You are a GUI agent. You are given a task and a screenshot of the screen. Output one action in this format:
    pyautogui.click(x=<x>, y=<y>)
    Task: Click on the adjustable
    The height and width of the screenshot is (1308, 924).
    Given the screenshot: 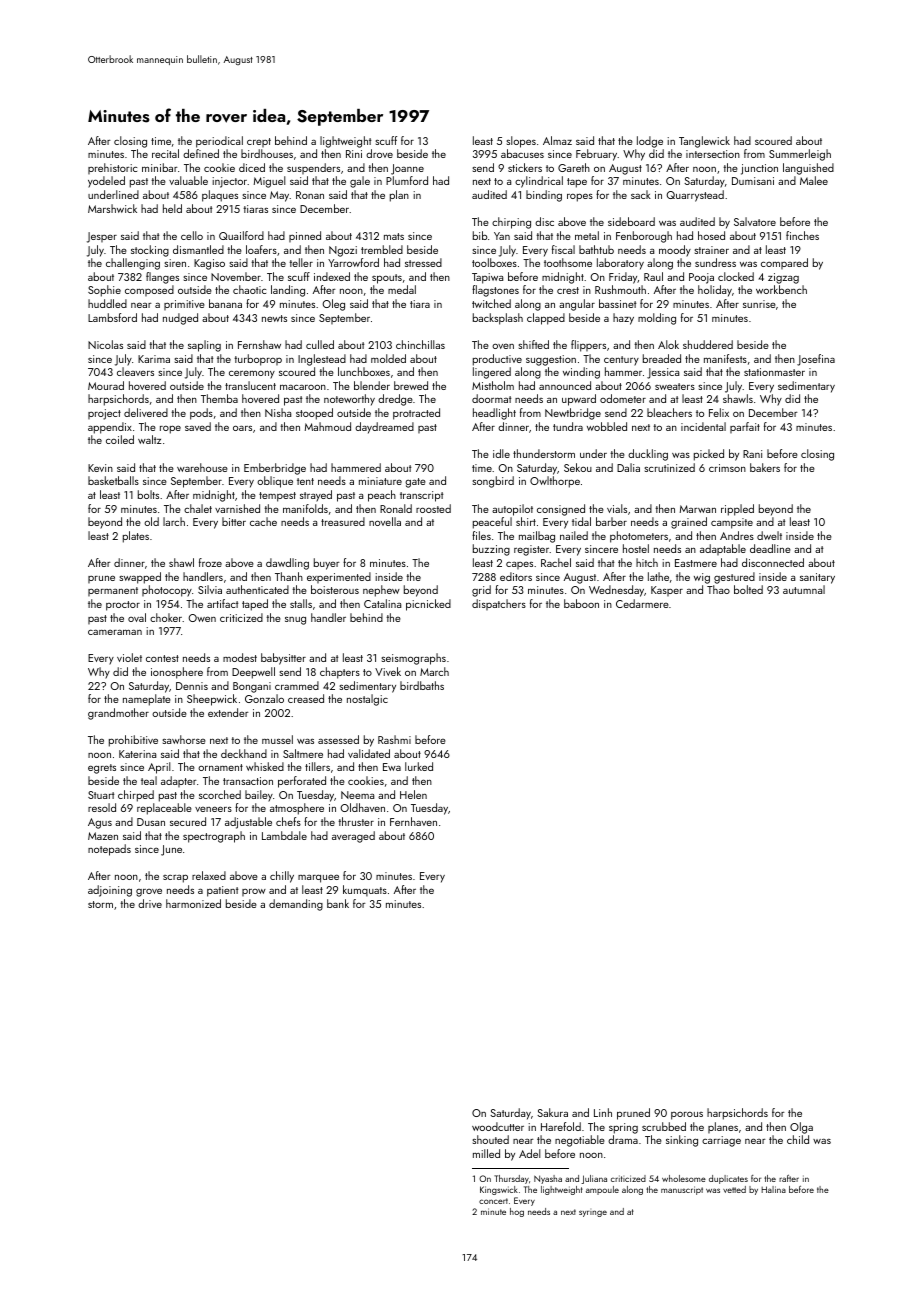 What is the action you would take?
    pyautogui.click(x=248, y=823)
